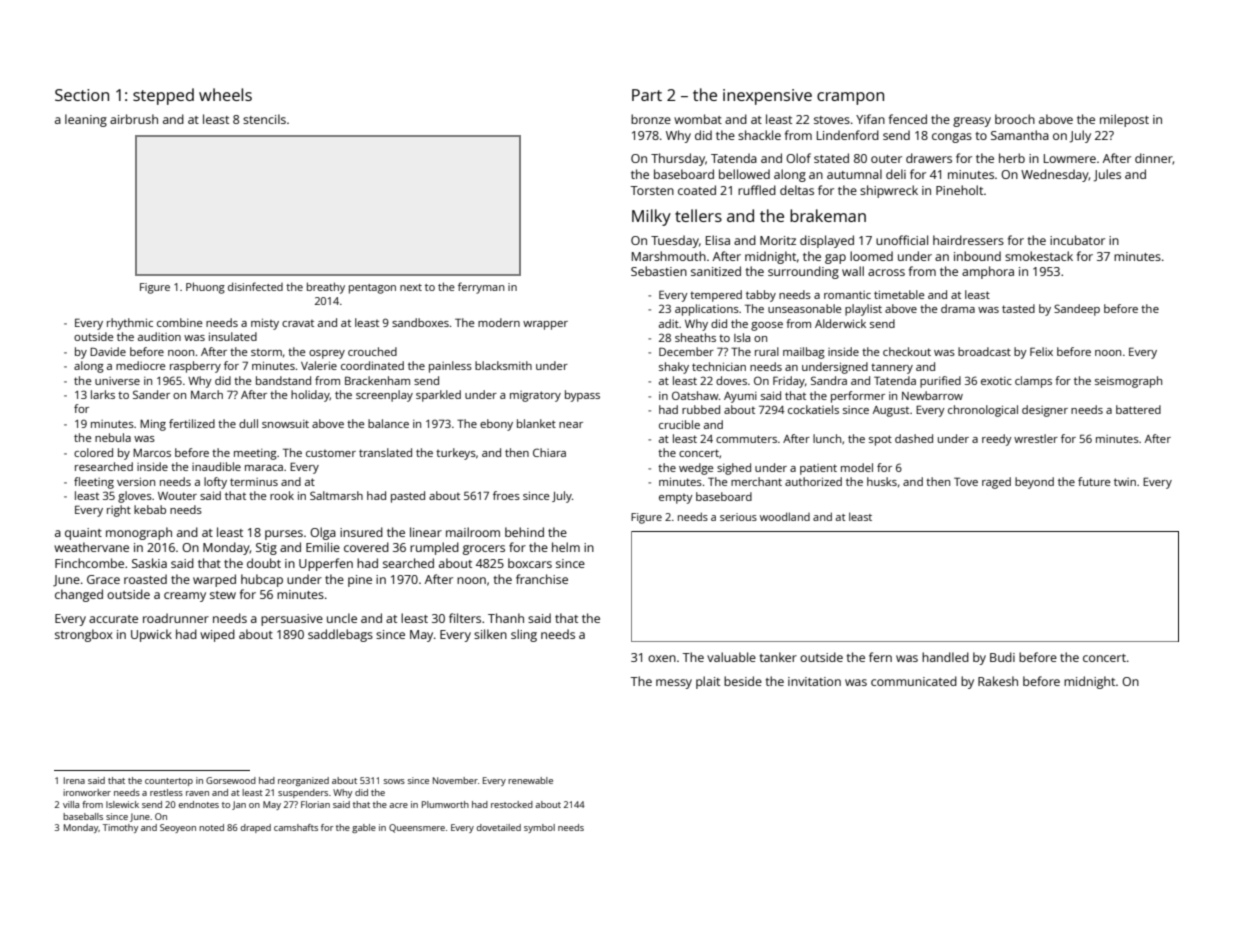  I want to click on inexpensive, so click(767, 97).
